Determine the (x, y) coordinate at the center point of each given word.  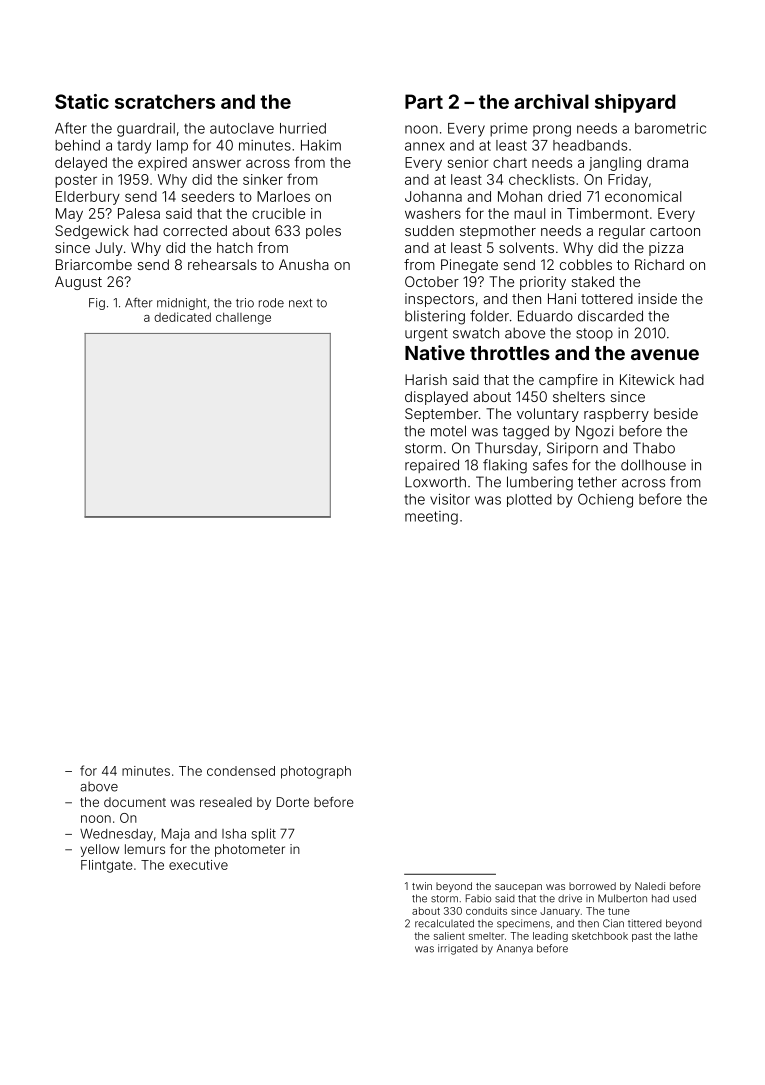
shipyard (635, 103)
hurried (303, 128)
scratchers (165, 101)
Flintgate (107, 866)
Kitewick (647, 379)
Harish (426, 379)
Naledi (650, 886)
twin (422, 886)
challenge (243, 318)
